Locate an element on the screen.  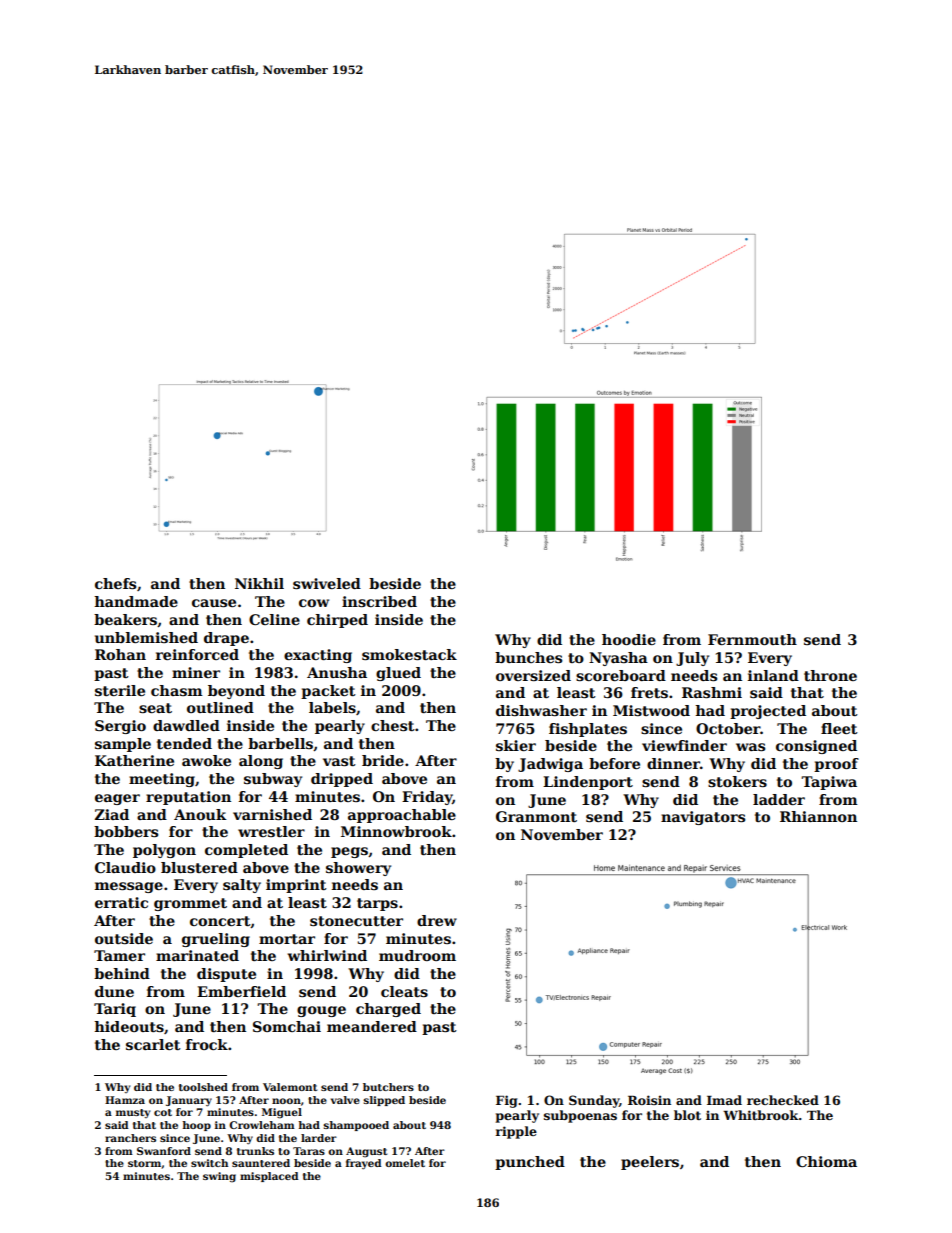
viewfinder is located at coordinates (684, 745).
